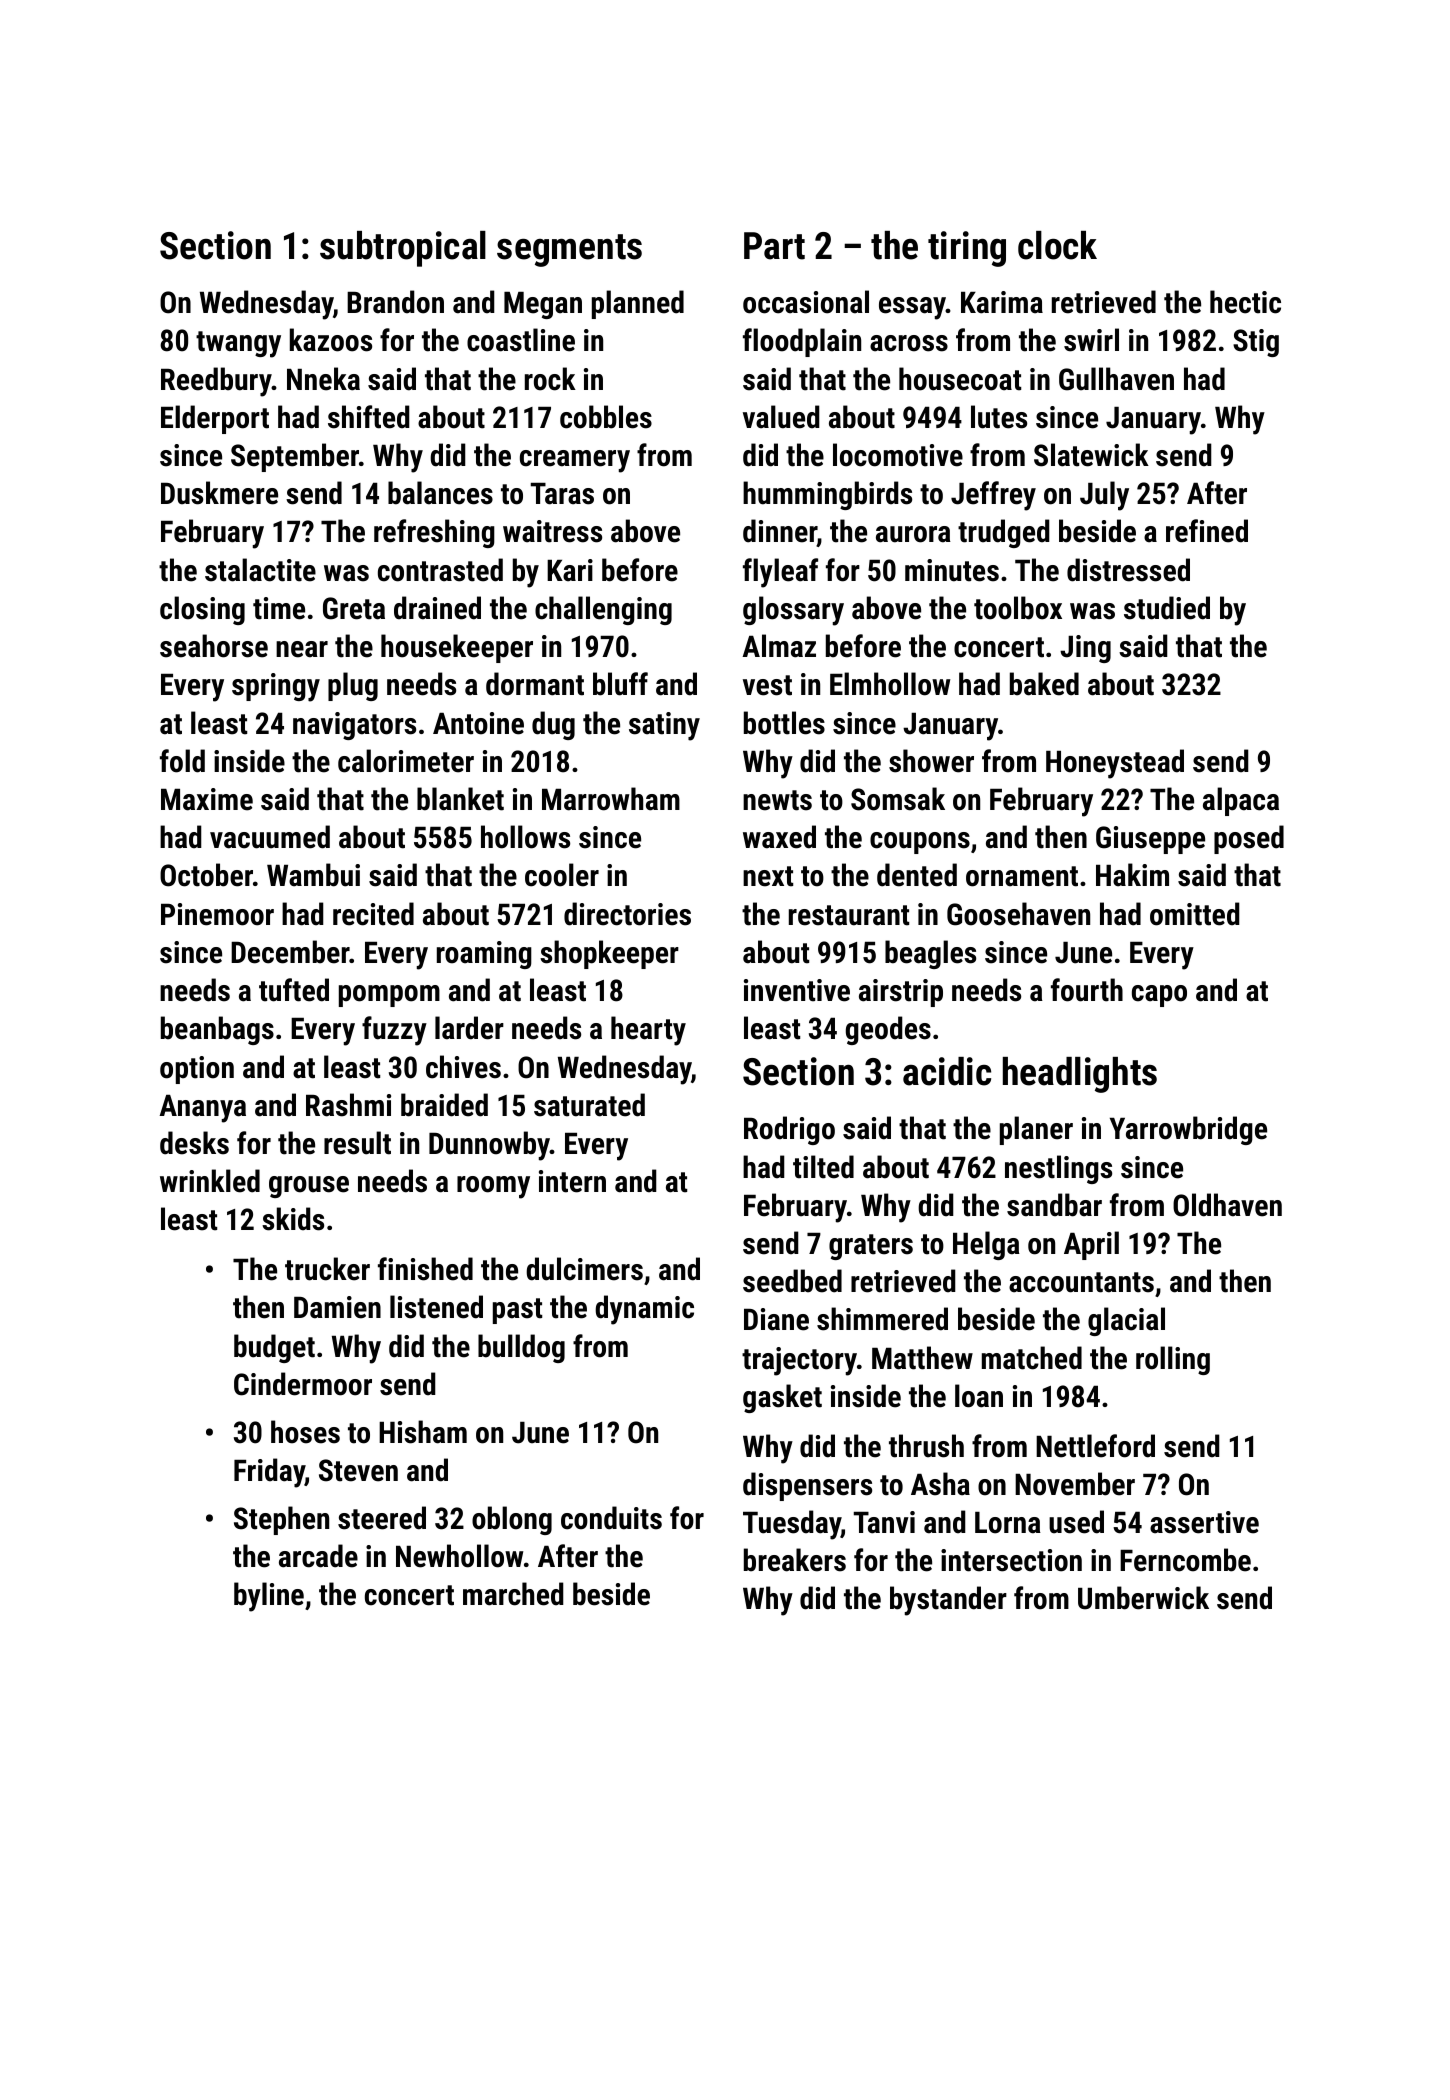  What do you see at coordinates (611, 799) in the page?
I see `Marrowham` at bounding box center [611, 799].
